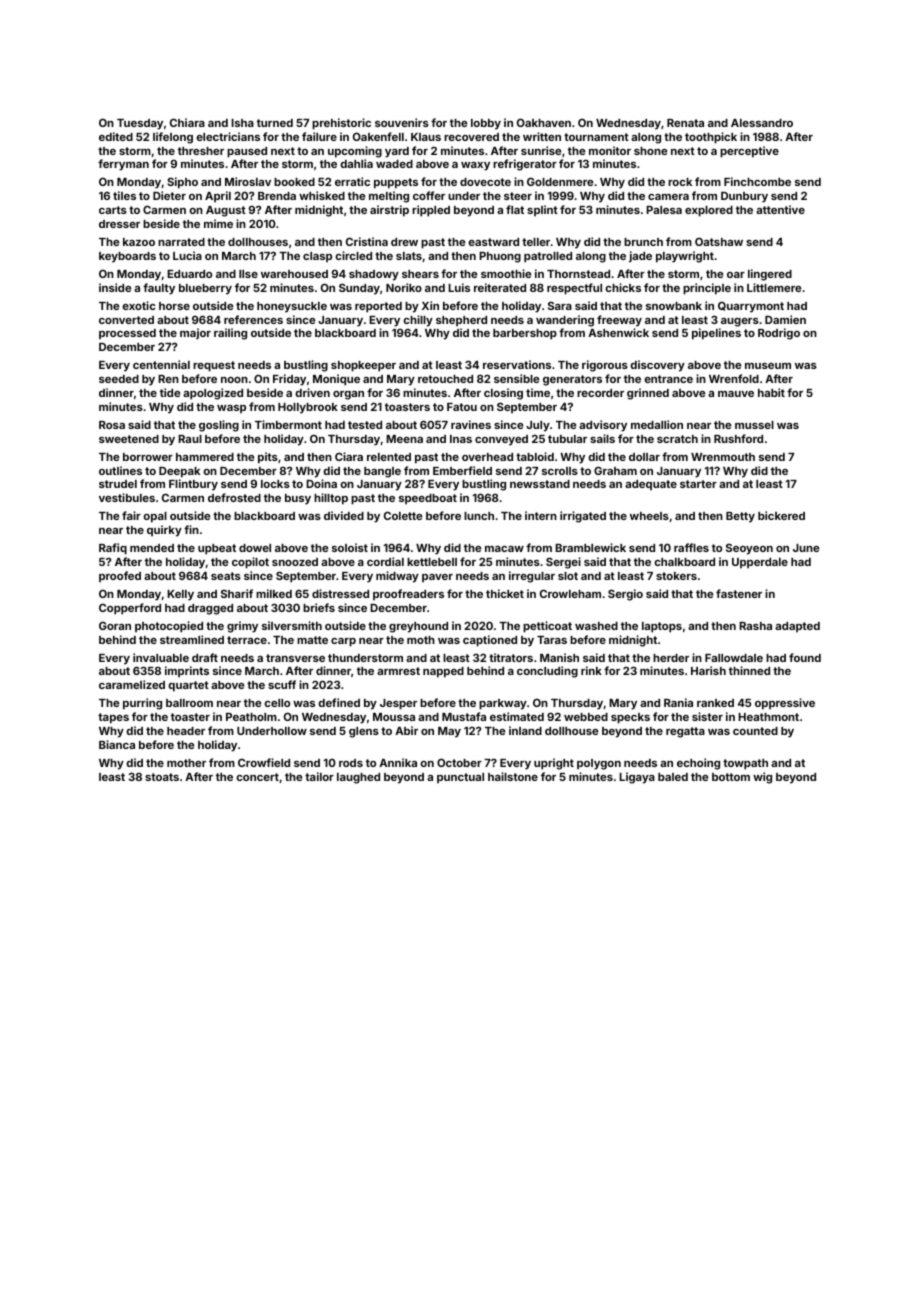 This screenshot has width=924, height=1308. What do you see at coordinates (685, 123) in the screenshot?
I see `Renata` at bounding box center [685, 123].
